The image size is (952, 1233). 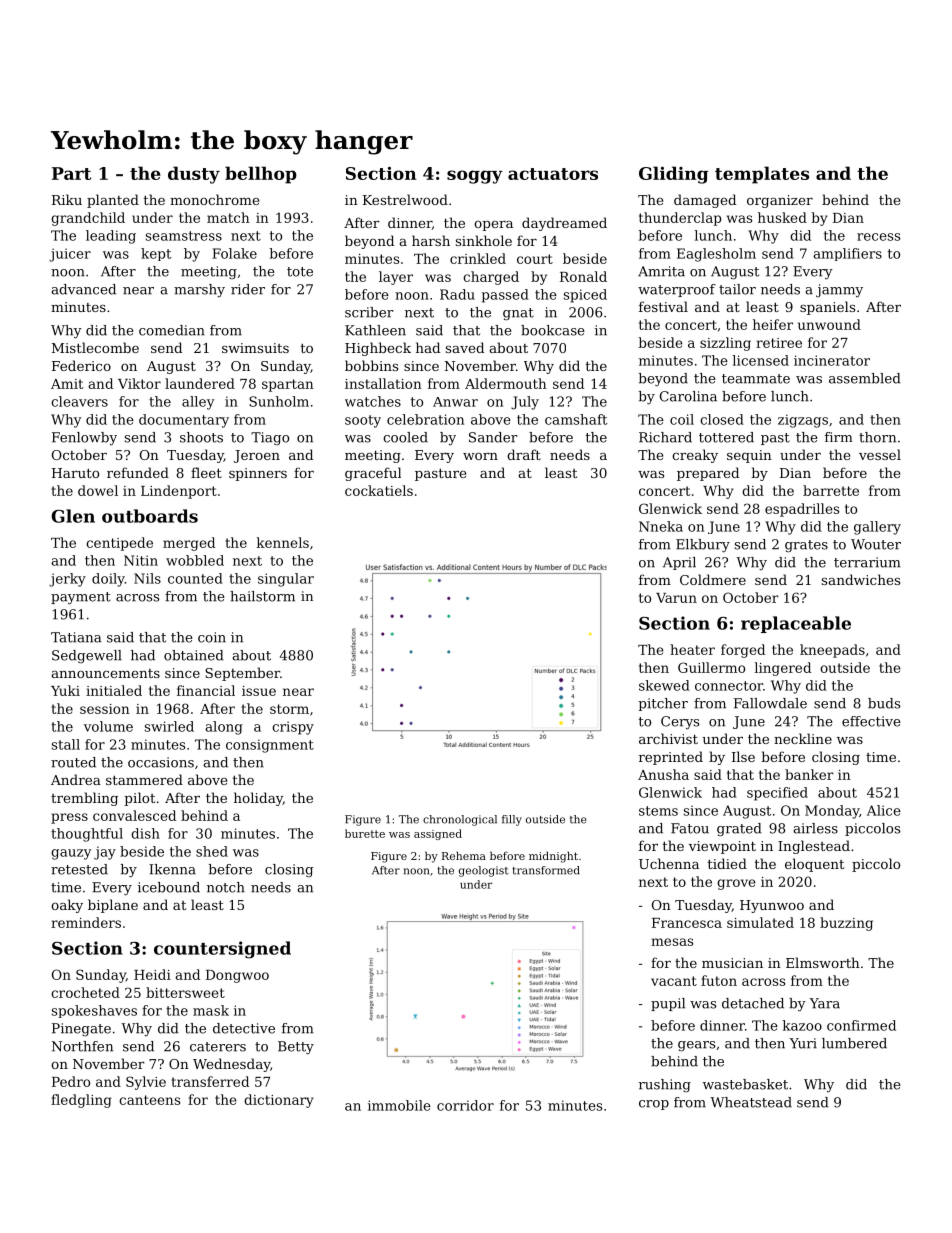 I want to click on geologist, so click(x=484, y=871).
